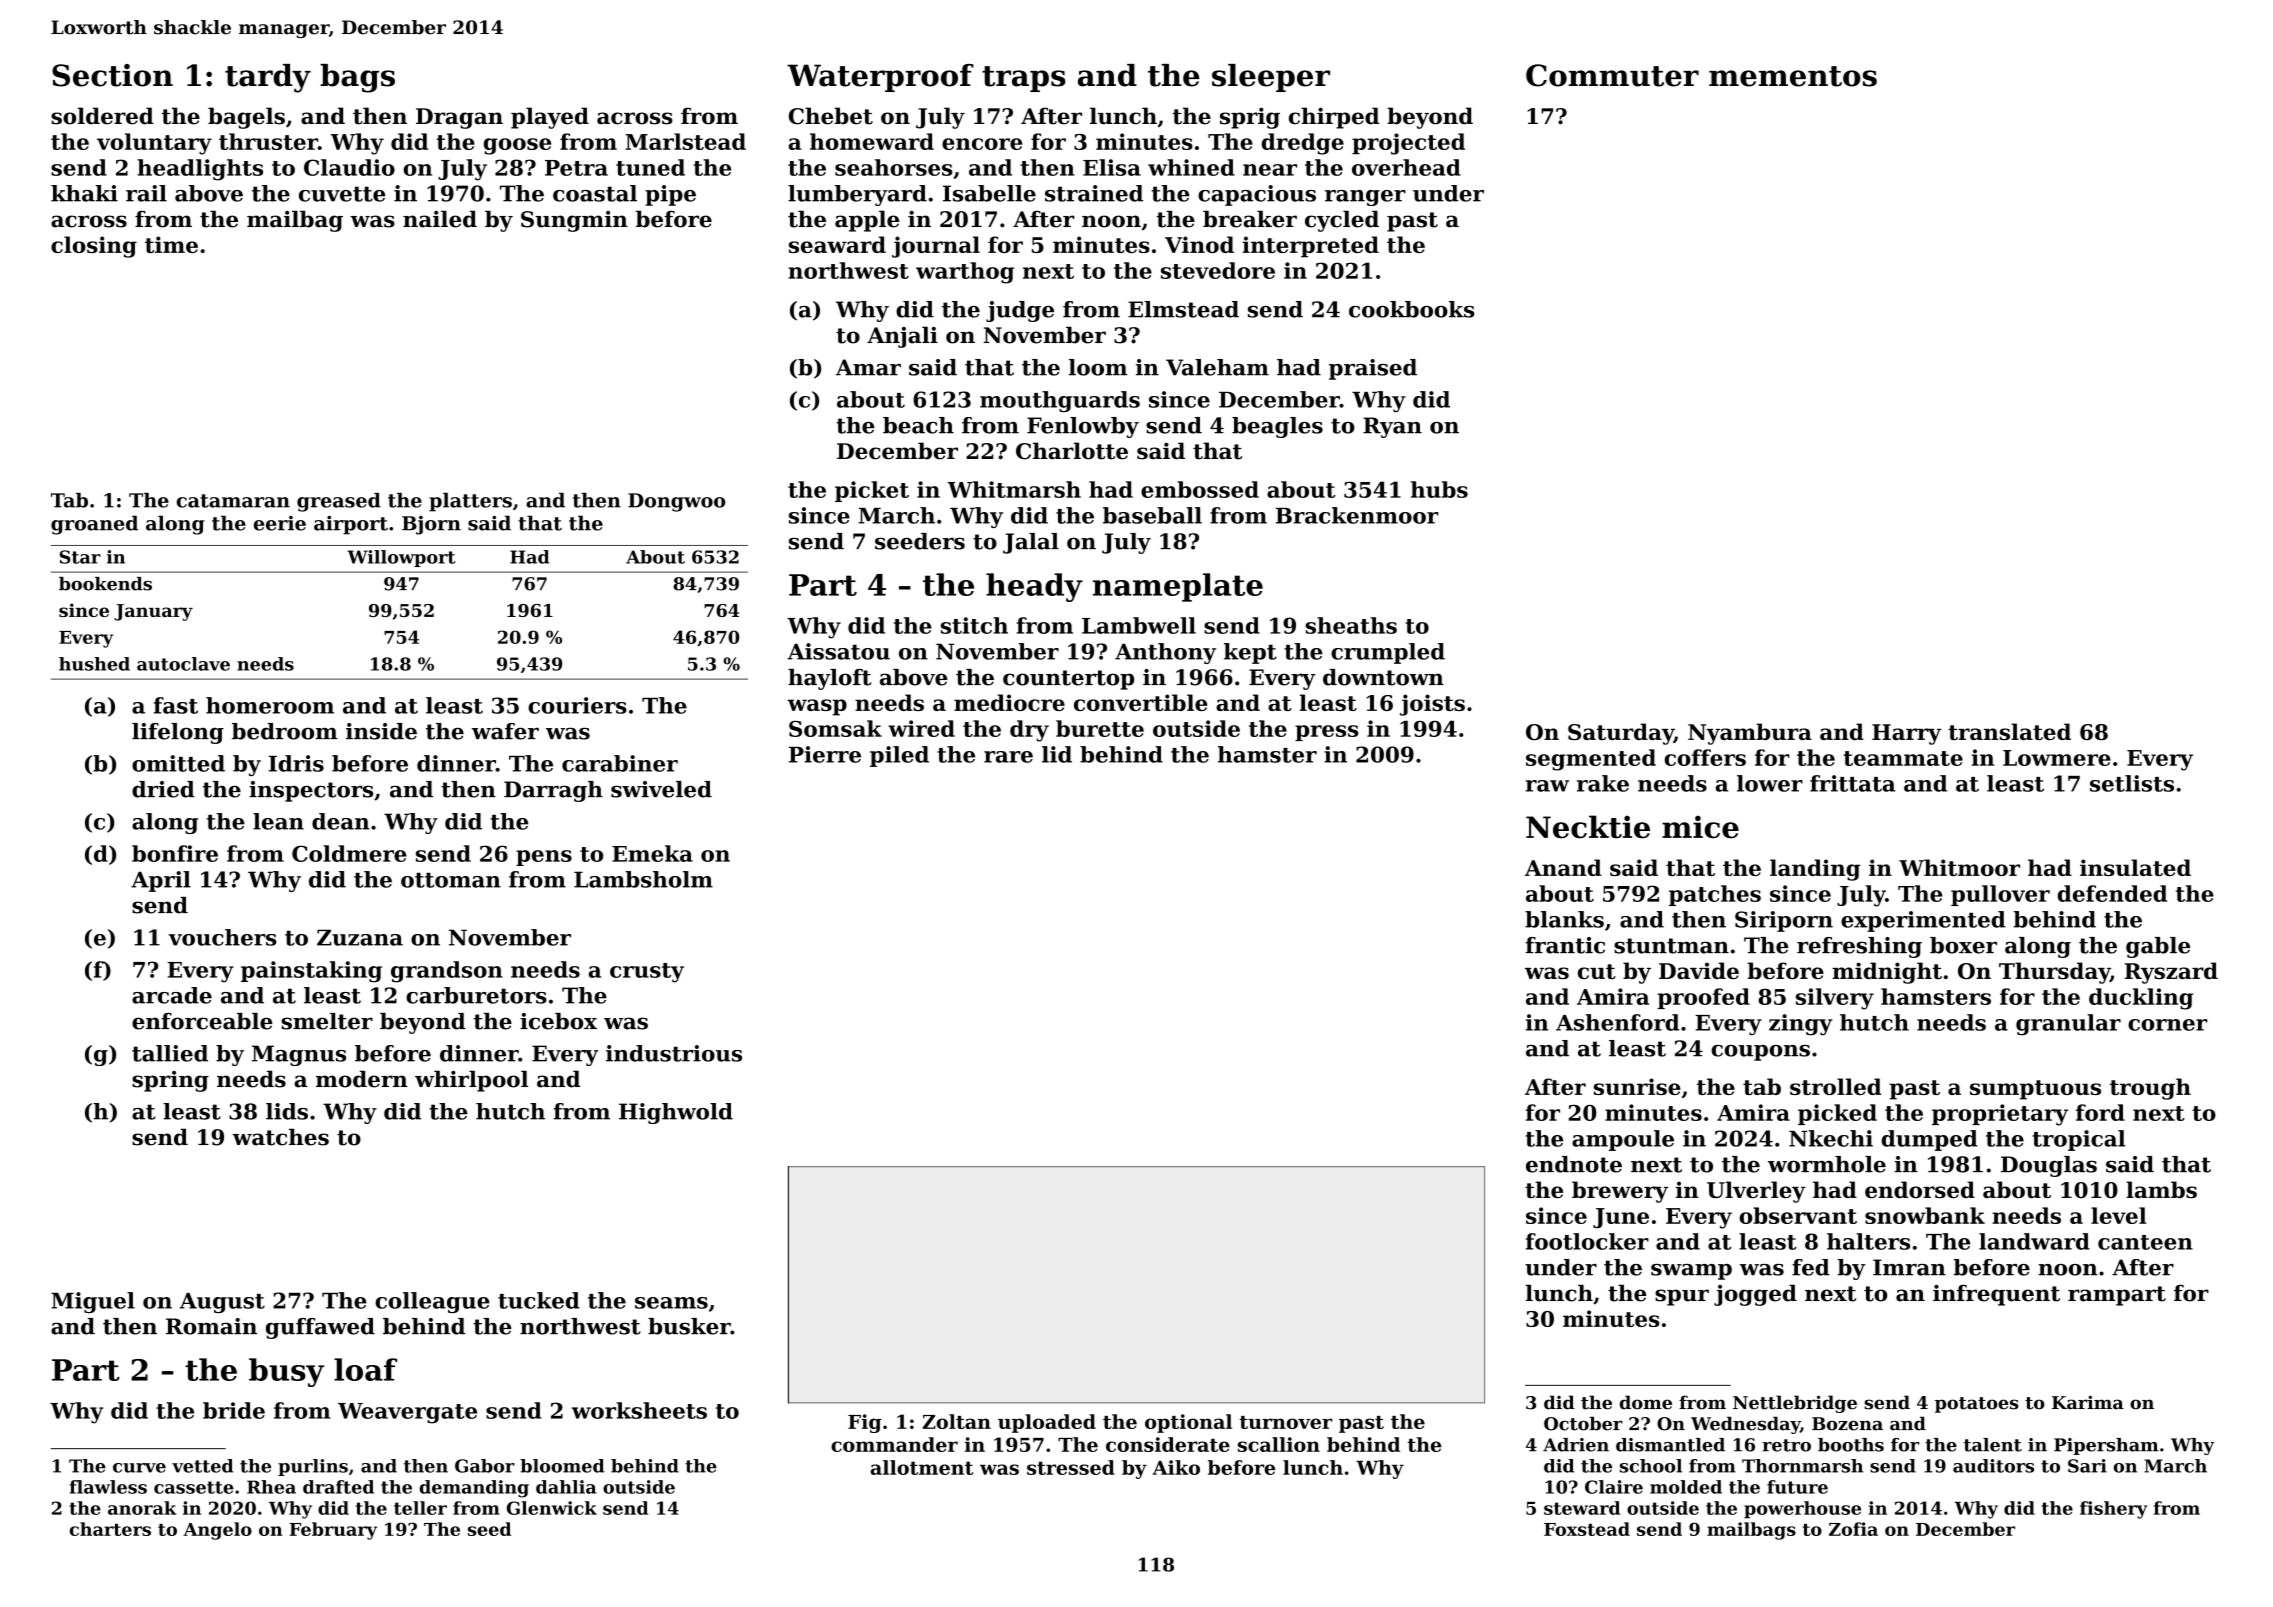 Image resolution: width=2273 pixels, height=1607 pixels. Describe the element at coordinates (539, 1300) in the image. I see `tucked` at that location.
